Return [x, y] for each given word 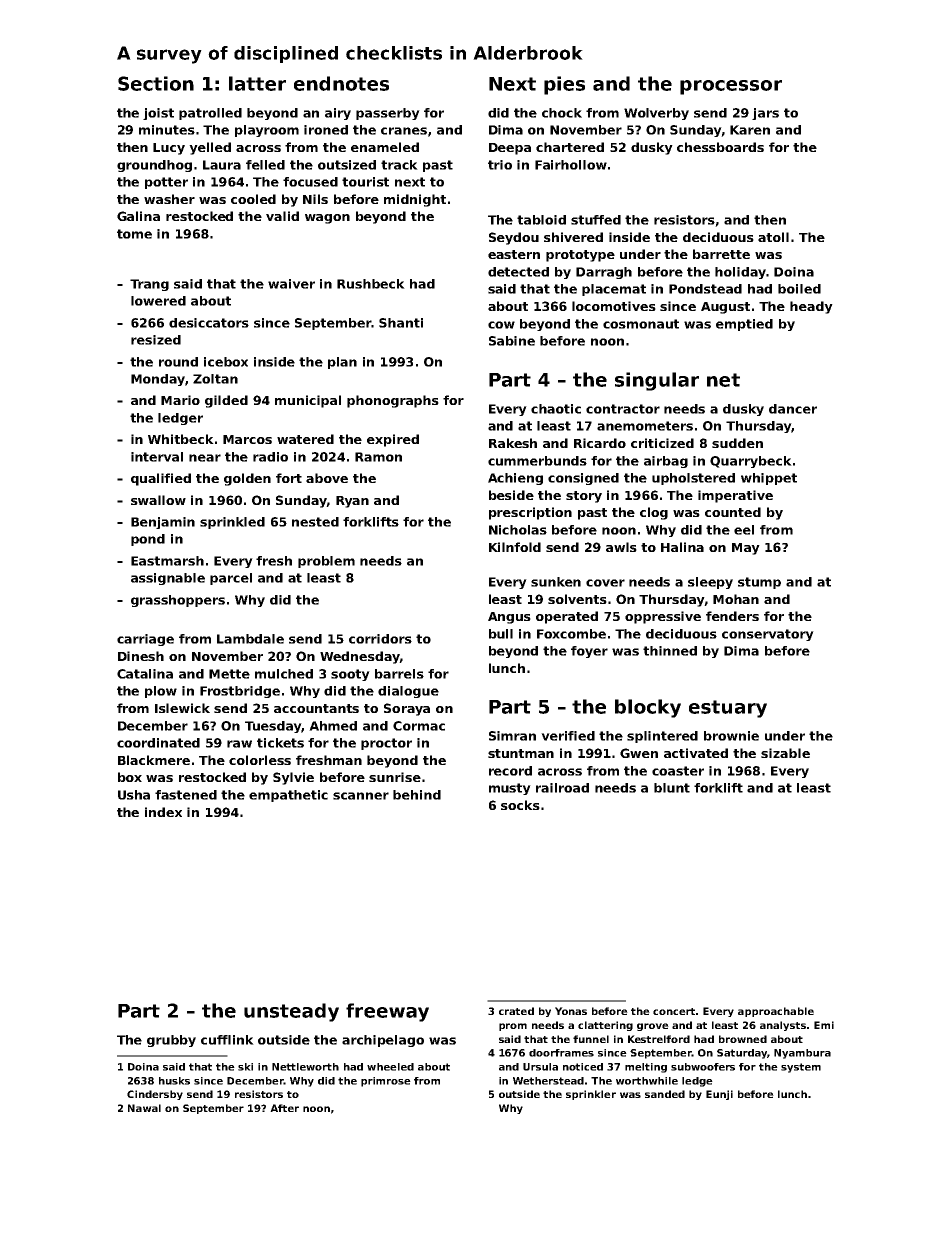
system [801, 1068]
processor [731, 87]
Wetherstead [548, 1081]
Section [156, 83]
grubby [171, 1041]
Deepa [510, 149]
